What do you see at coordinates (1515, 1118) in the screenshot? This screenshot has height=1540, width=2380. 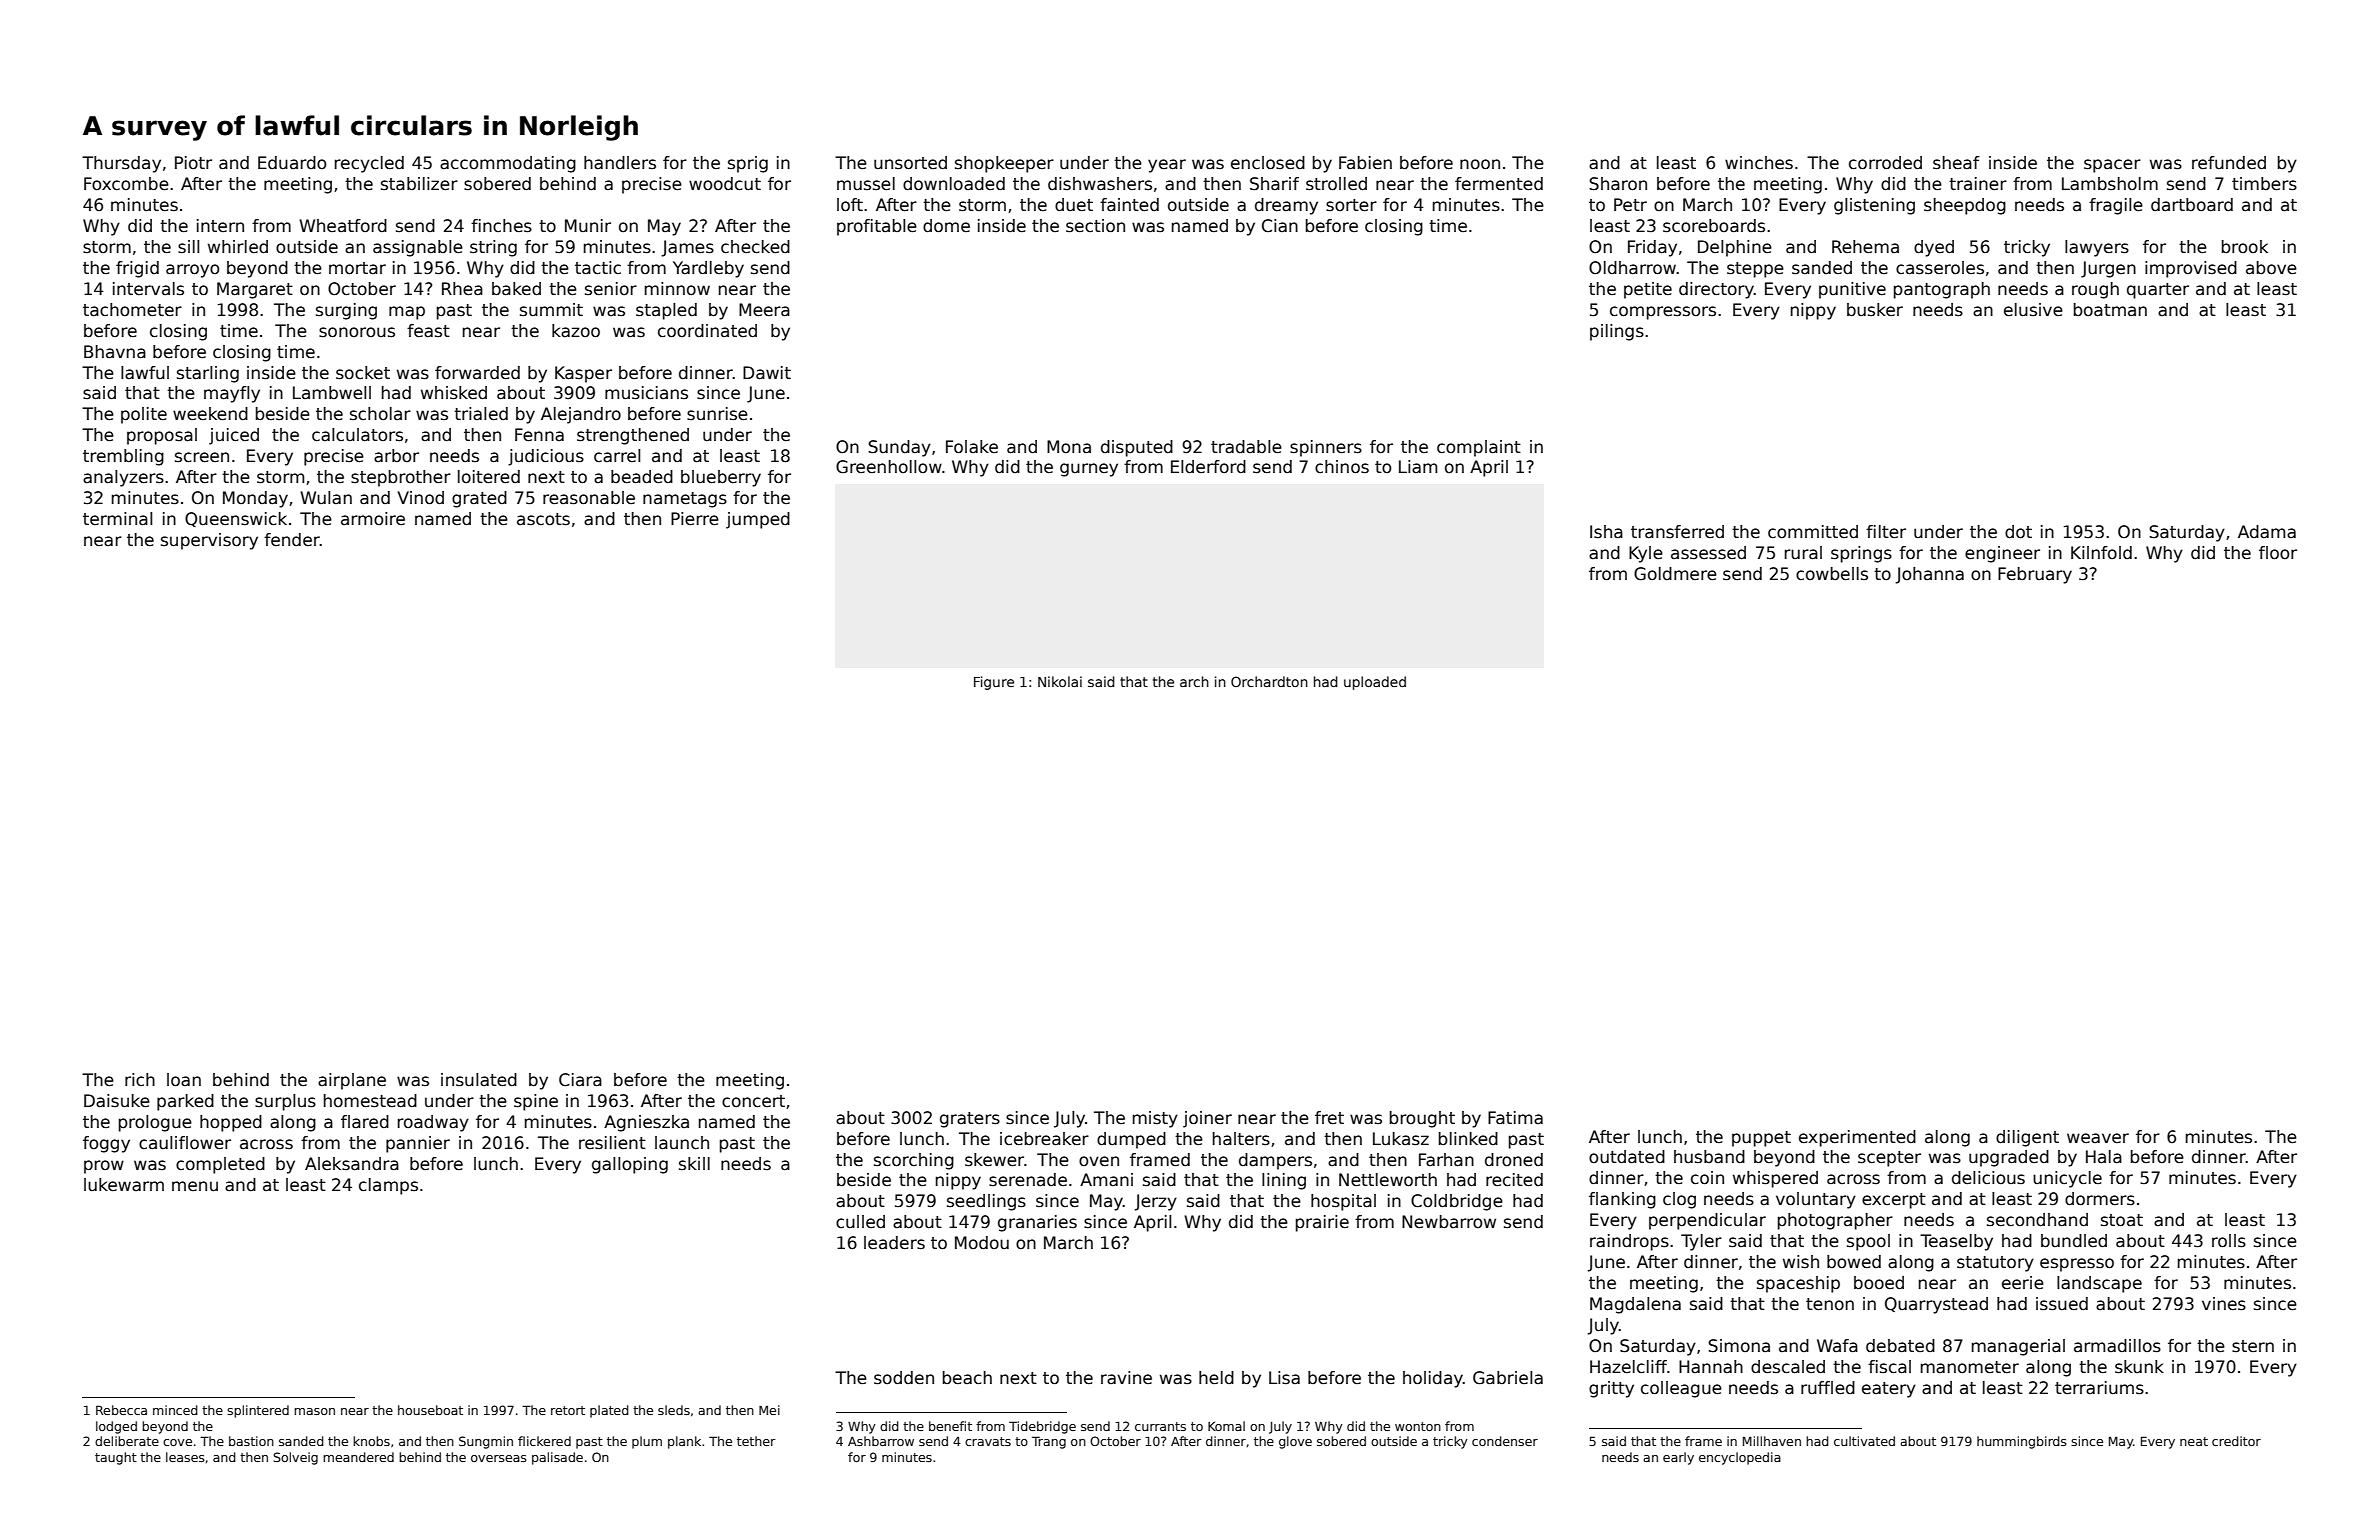 I see `Fatima` at bounding box center [1515, 1118].
